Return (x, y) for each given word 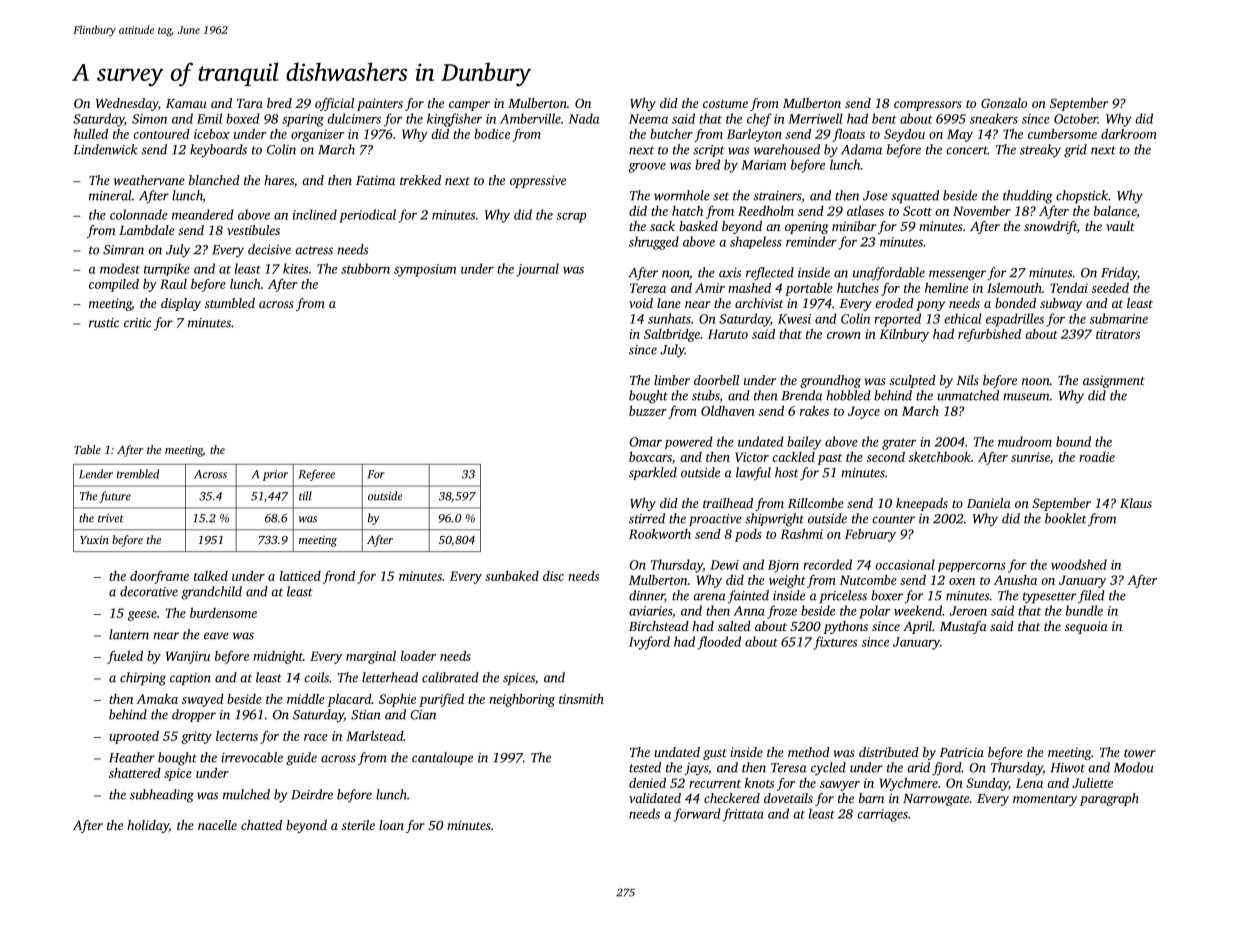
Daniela (989, 503)
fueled (125, 657)
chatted (261, 825)
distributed (889, 752)
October (1076, 118)
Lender (96, 474)
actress (314, 250)
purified (441, 700)
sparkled (653, 473)
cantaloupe (442, 758)
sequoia (1086, 627)
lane (669, 303)
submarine (1118, 318)
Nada (584, 118)
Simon (149, 119)
